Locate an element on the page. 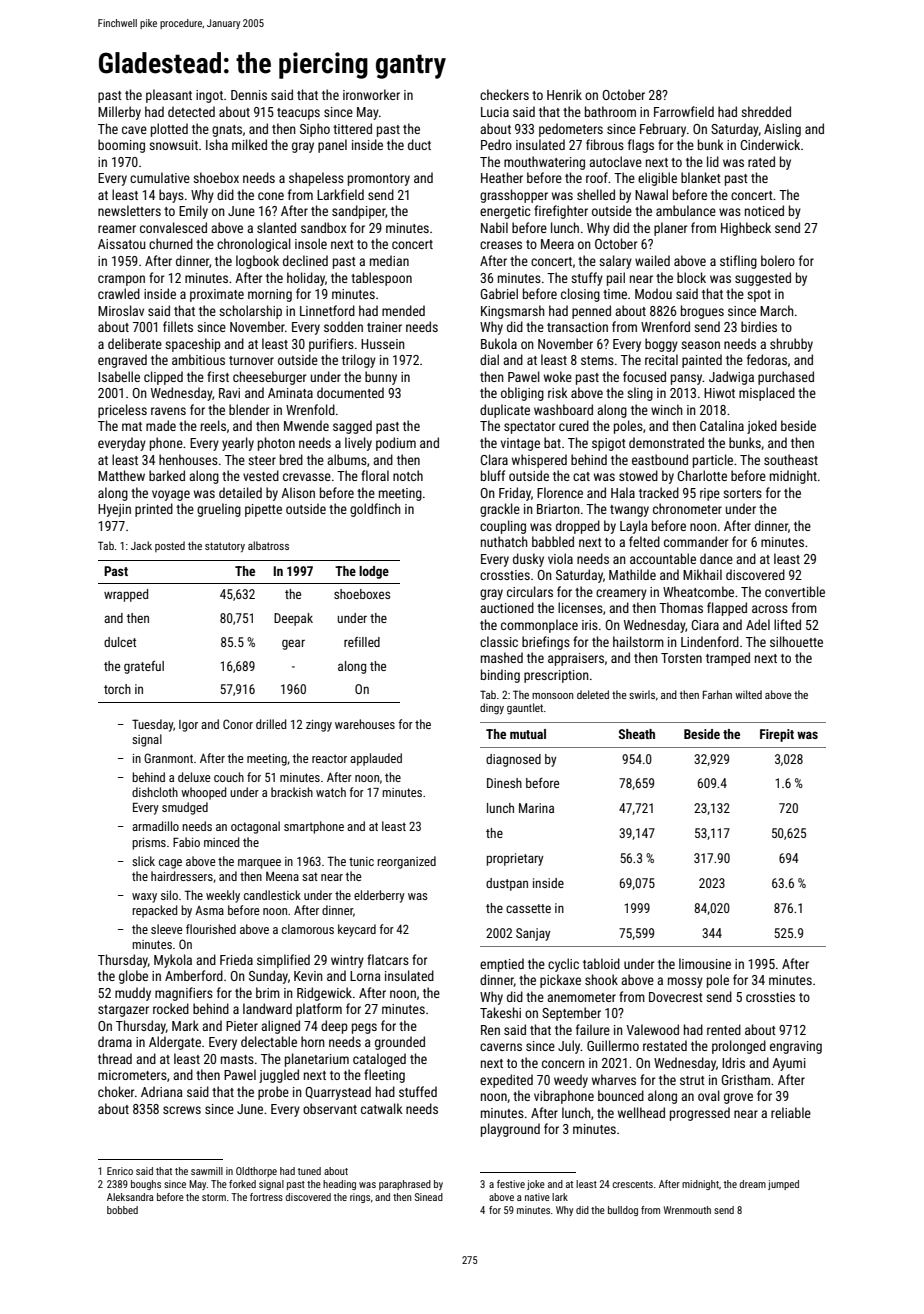  pleasant is located at coordinates (169, 96).
